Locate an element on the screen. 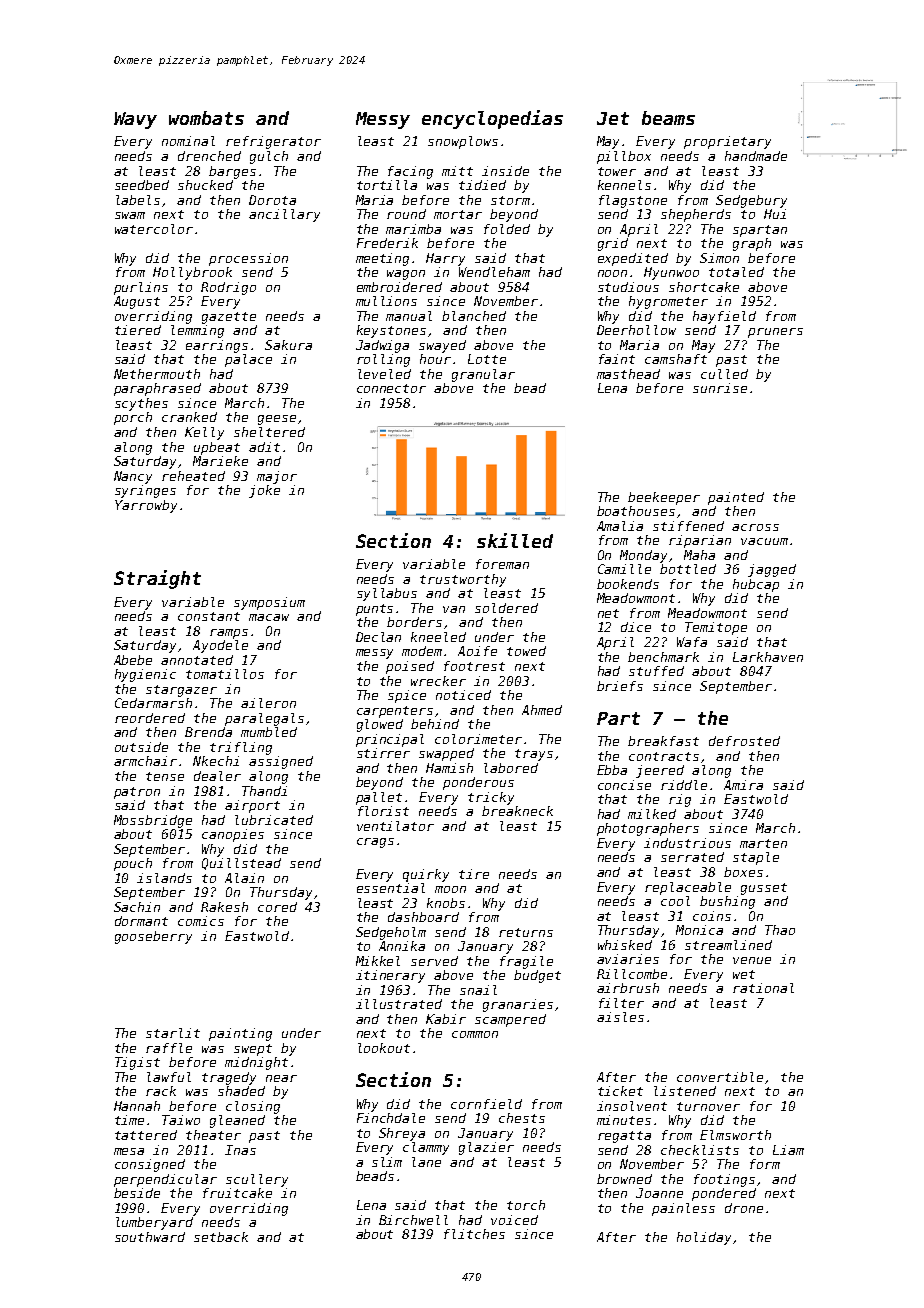  nominal is located at coordinates (188, 141).
